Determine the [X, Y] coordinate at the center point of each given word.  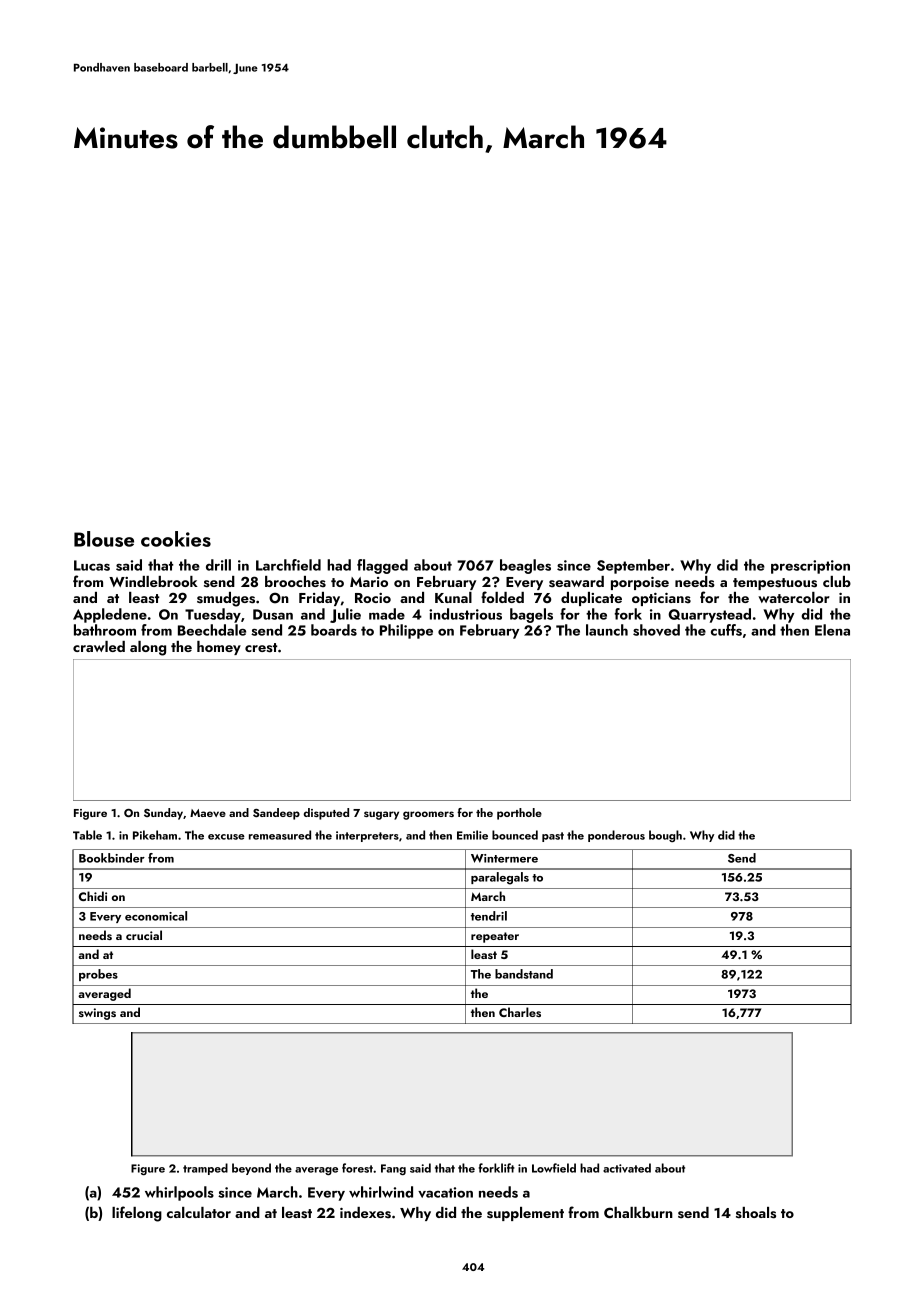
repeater [495, 937]
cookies [176, 539]
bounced [515, 835]
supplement [525, 1214]
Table [87, 835]
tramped [205, 1169]
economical [156, 916]
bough [665, 836]
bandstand [524, 974]
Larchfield [288, 565]
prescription [810, 567]
